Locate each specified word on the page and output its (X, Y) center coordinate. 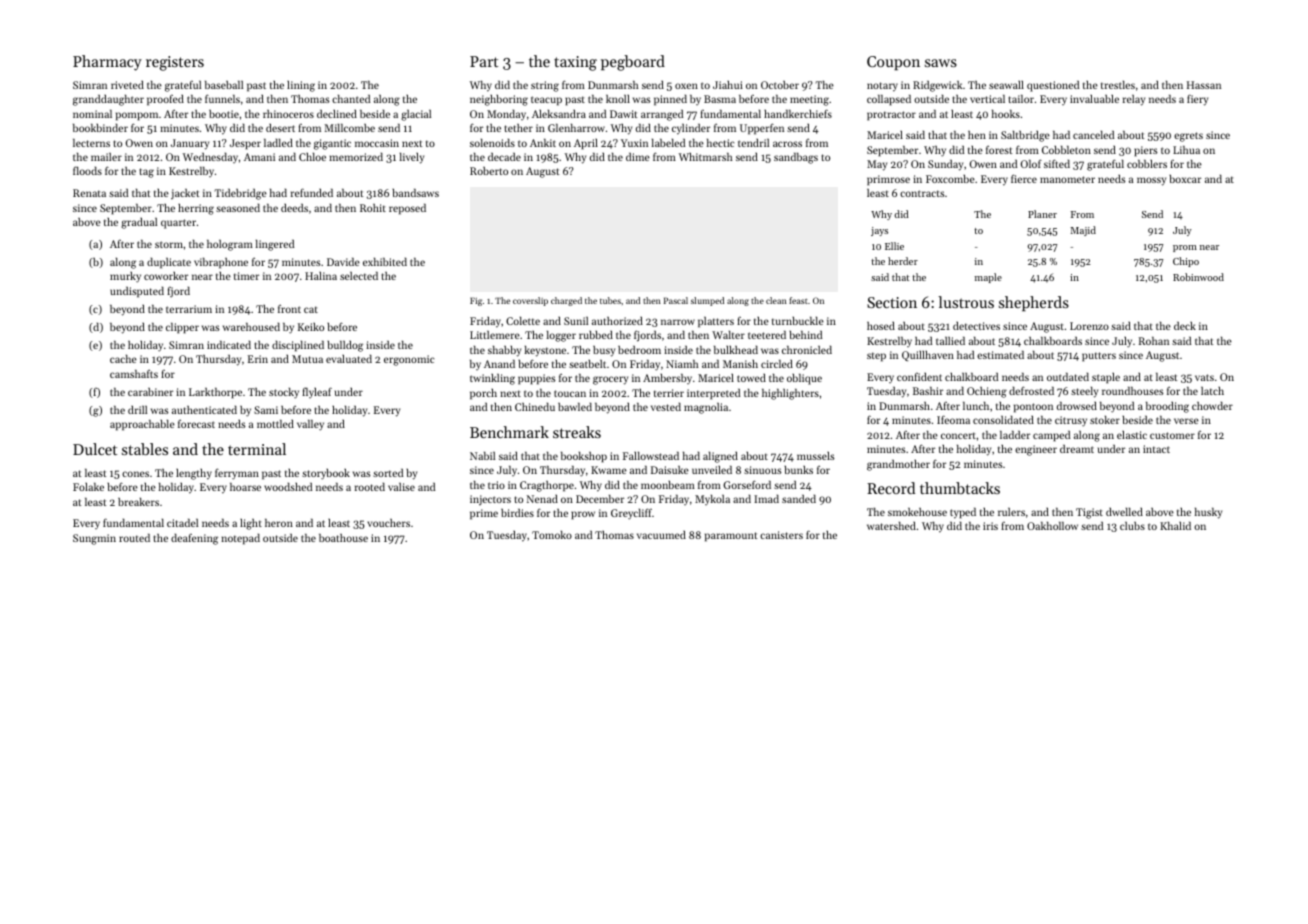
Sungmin (94, 539)
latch (1212, 391)
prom (1185, 248)
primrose (888, 180)
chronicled (807, 350)
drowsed (1077, 406)
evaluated (349, 359)
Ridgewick (937, 86)
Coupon (893, 63)
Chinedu (535, 407)
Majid (1083, 231)
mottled (275, 424)
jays (879, 231)
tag (146, 173)
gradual (139, 223)
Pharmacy (107, 63)
